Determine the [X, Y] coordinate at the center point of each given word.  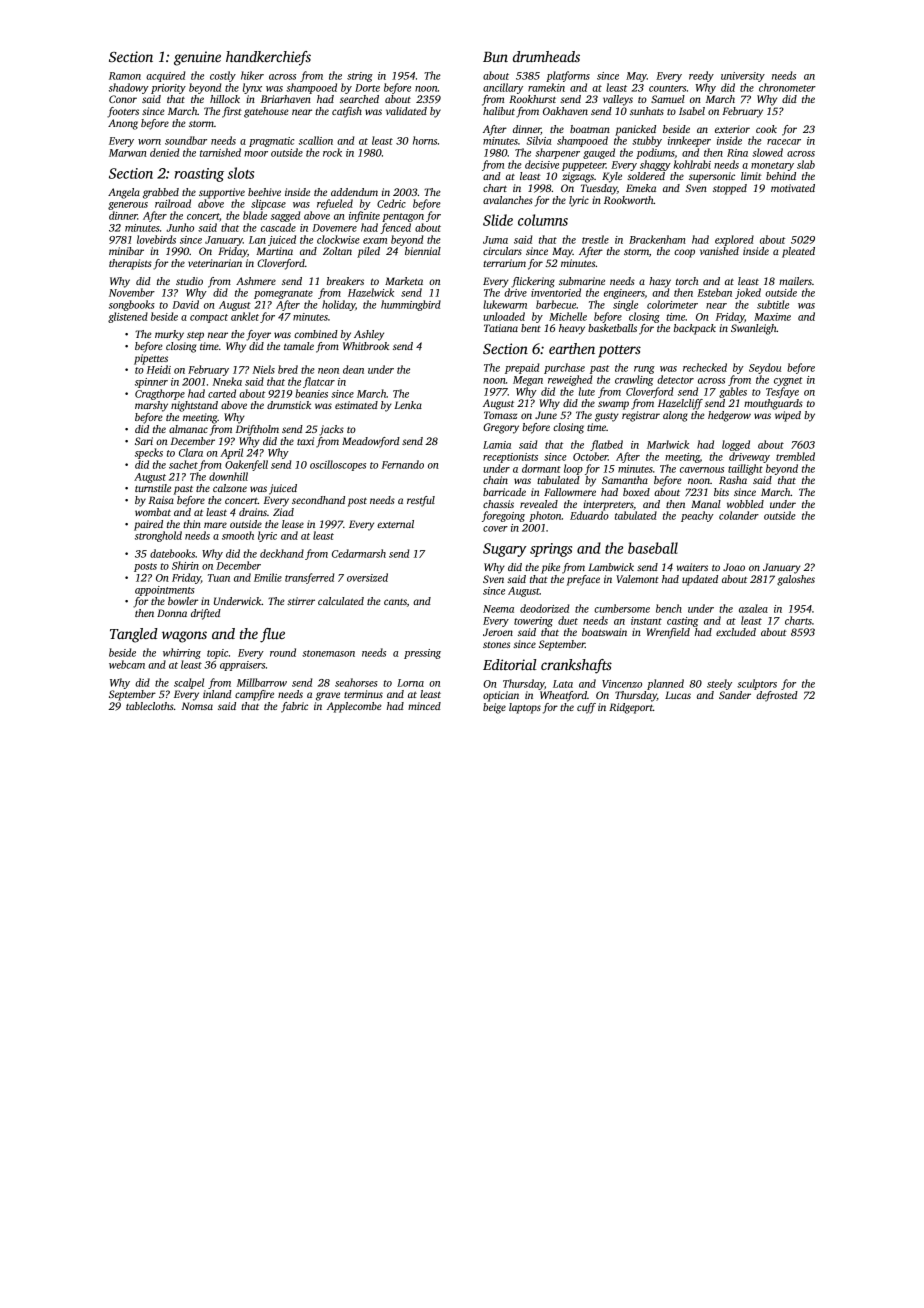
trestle [595, 239]
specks [149, 453]
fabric [294, 707]
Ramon [125, 76]
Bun [495, 57]
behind [781, 176]
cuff [586, 708]
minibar [126, 251]
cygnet [788, 381]
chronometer [787, 87]
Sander [735, 695]
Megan [528, 381]
